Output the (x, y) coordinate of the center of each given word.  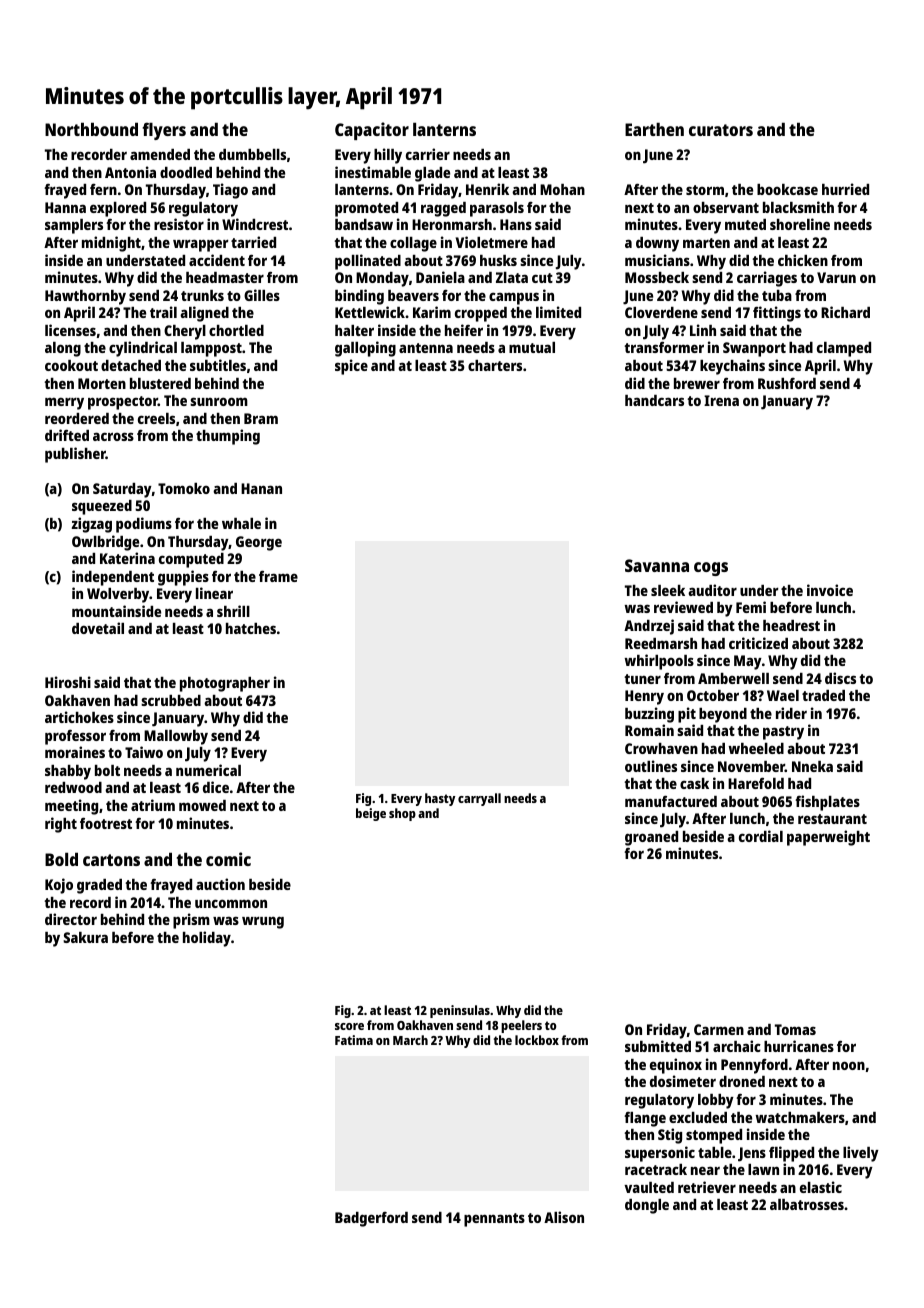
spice (351, 367)
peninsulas (460, 1011)
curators (721, 130)
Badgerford (371, 1219)
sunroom (219, 401)
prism (191, 921)
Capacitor (372, 131)
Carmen (719, 1029)
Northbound (91, 129)
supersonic (660, 1154)
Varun (836, 277)
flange (645, 1119)
